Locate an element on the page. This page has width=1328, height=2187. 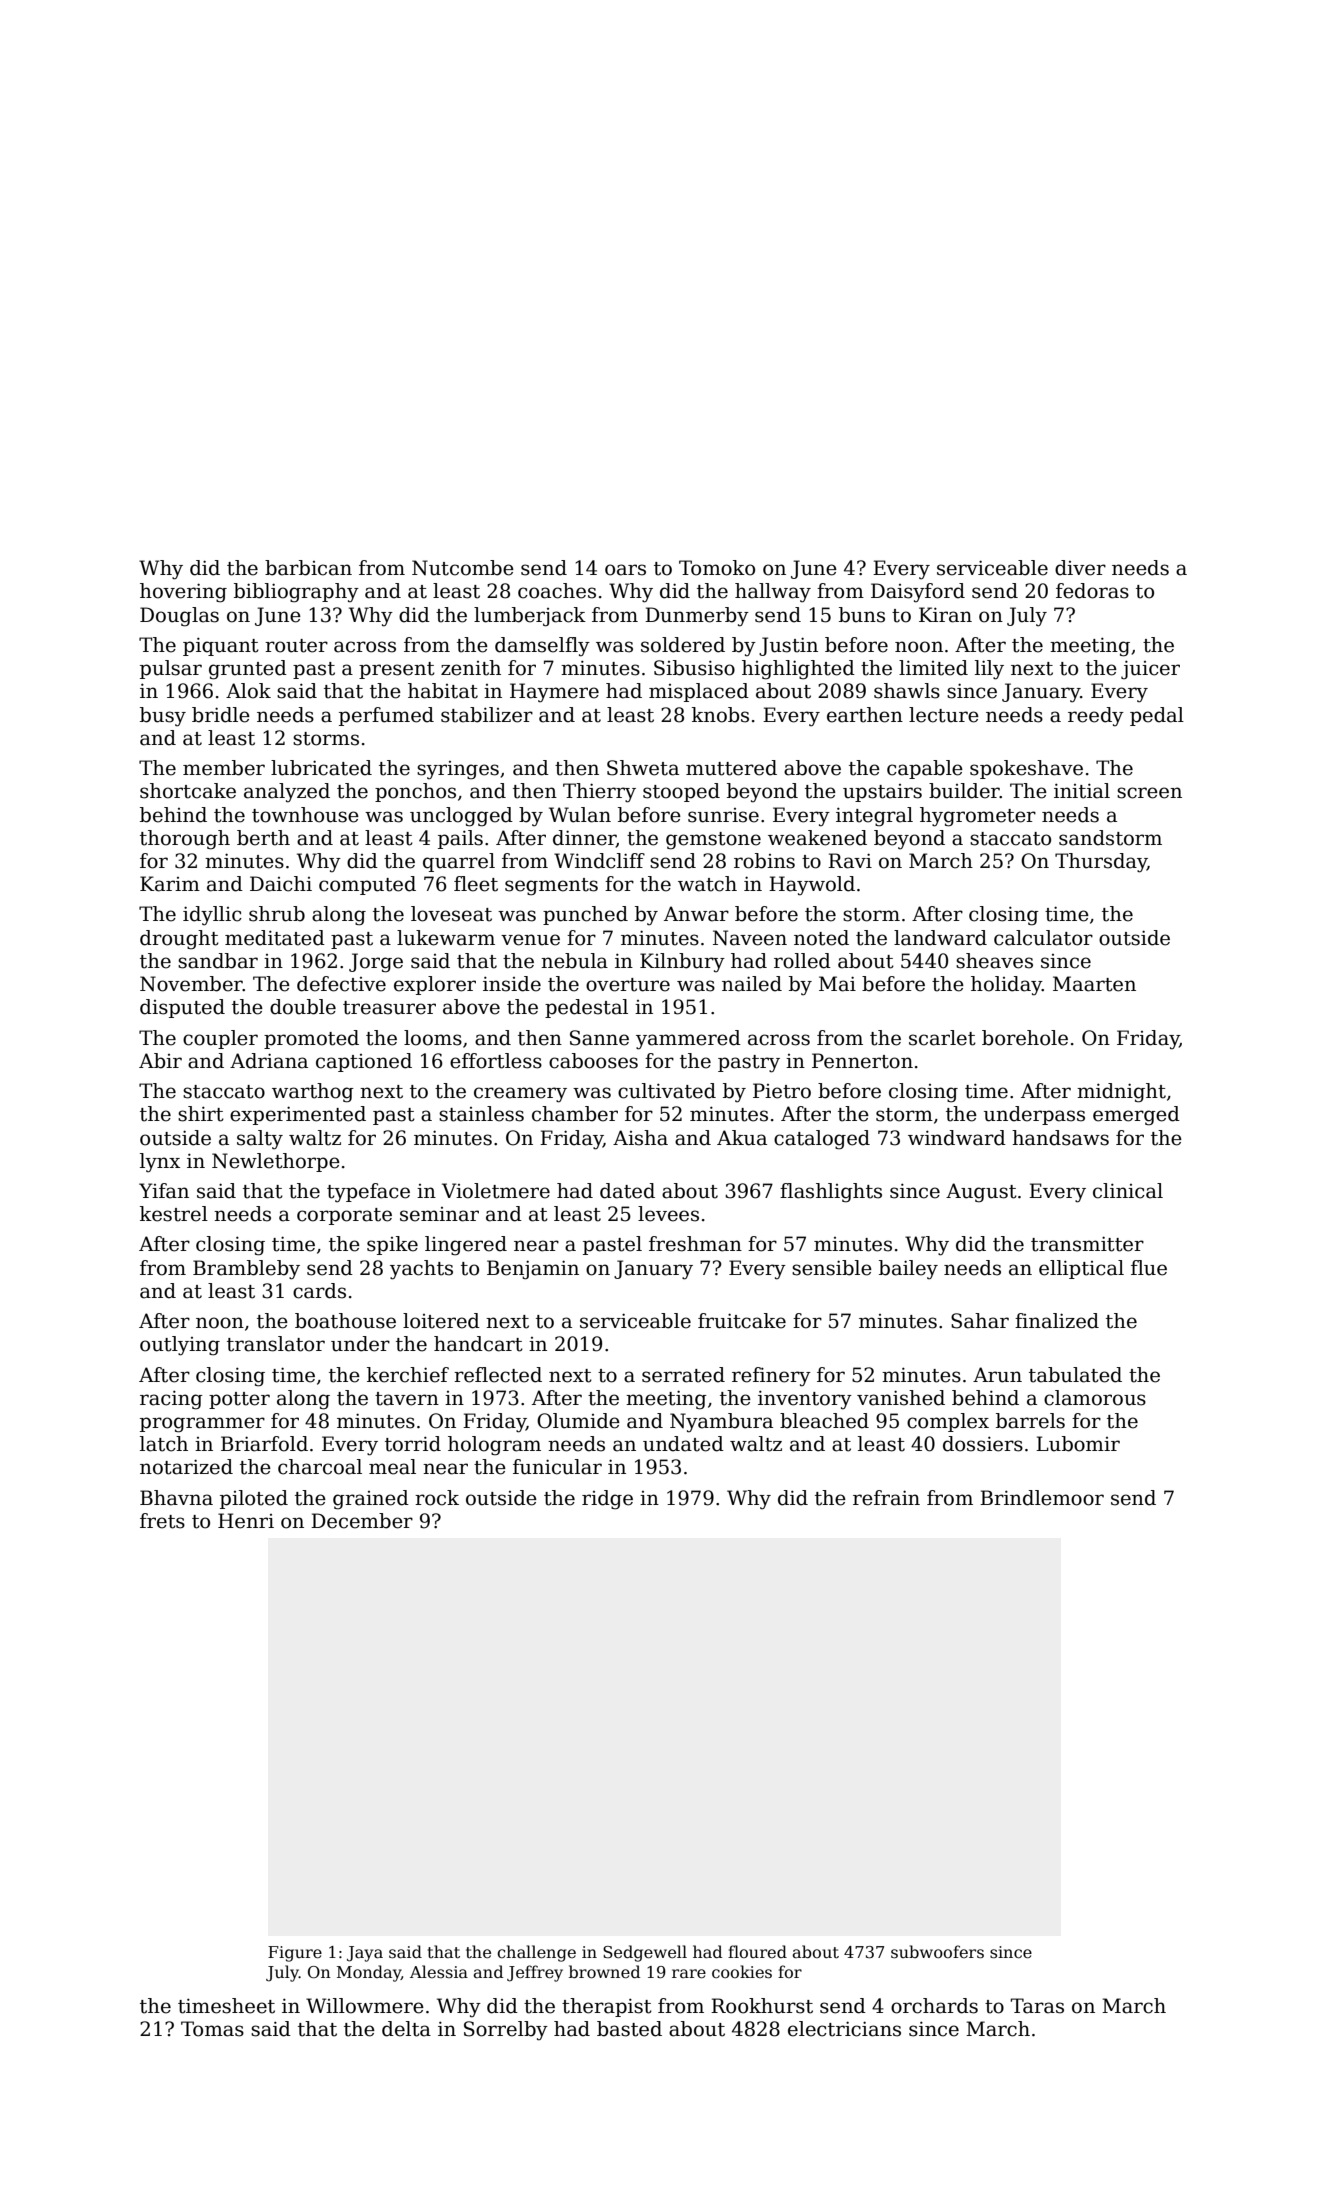
quarrel is located at coordinates (459, 862).
